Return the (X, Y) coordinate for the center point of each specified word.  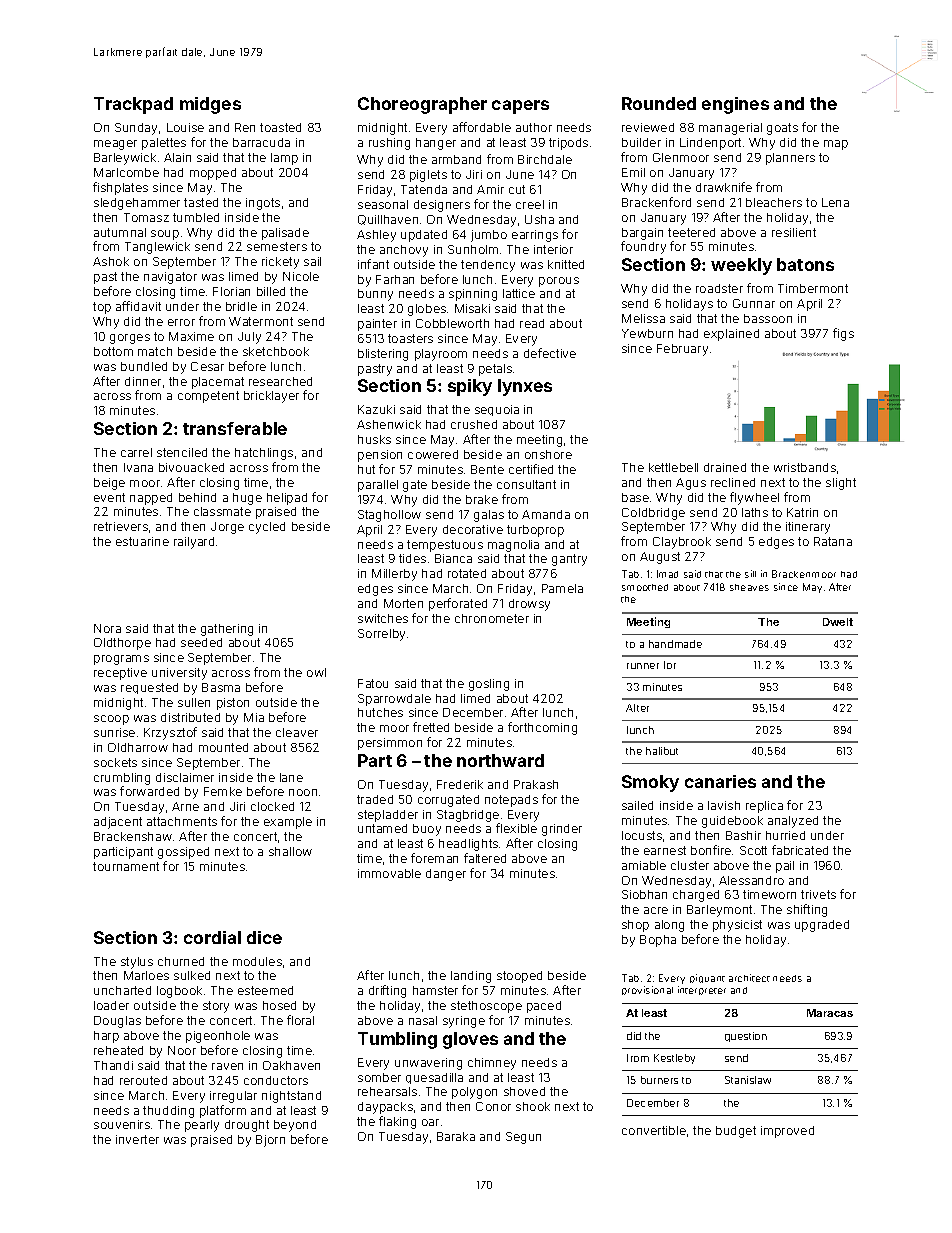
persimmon (390, 744)
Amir (490, 189)
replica (764, 807)
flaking (397, 1122)
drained (725, 467)
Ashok (111, 261)
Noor (182, 1050)
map (836, 145)
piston (233, 704)
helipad (287, 499)
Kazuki (376, 409)
